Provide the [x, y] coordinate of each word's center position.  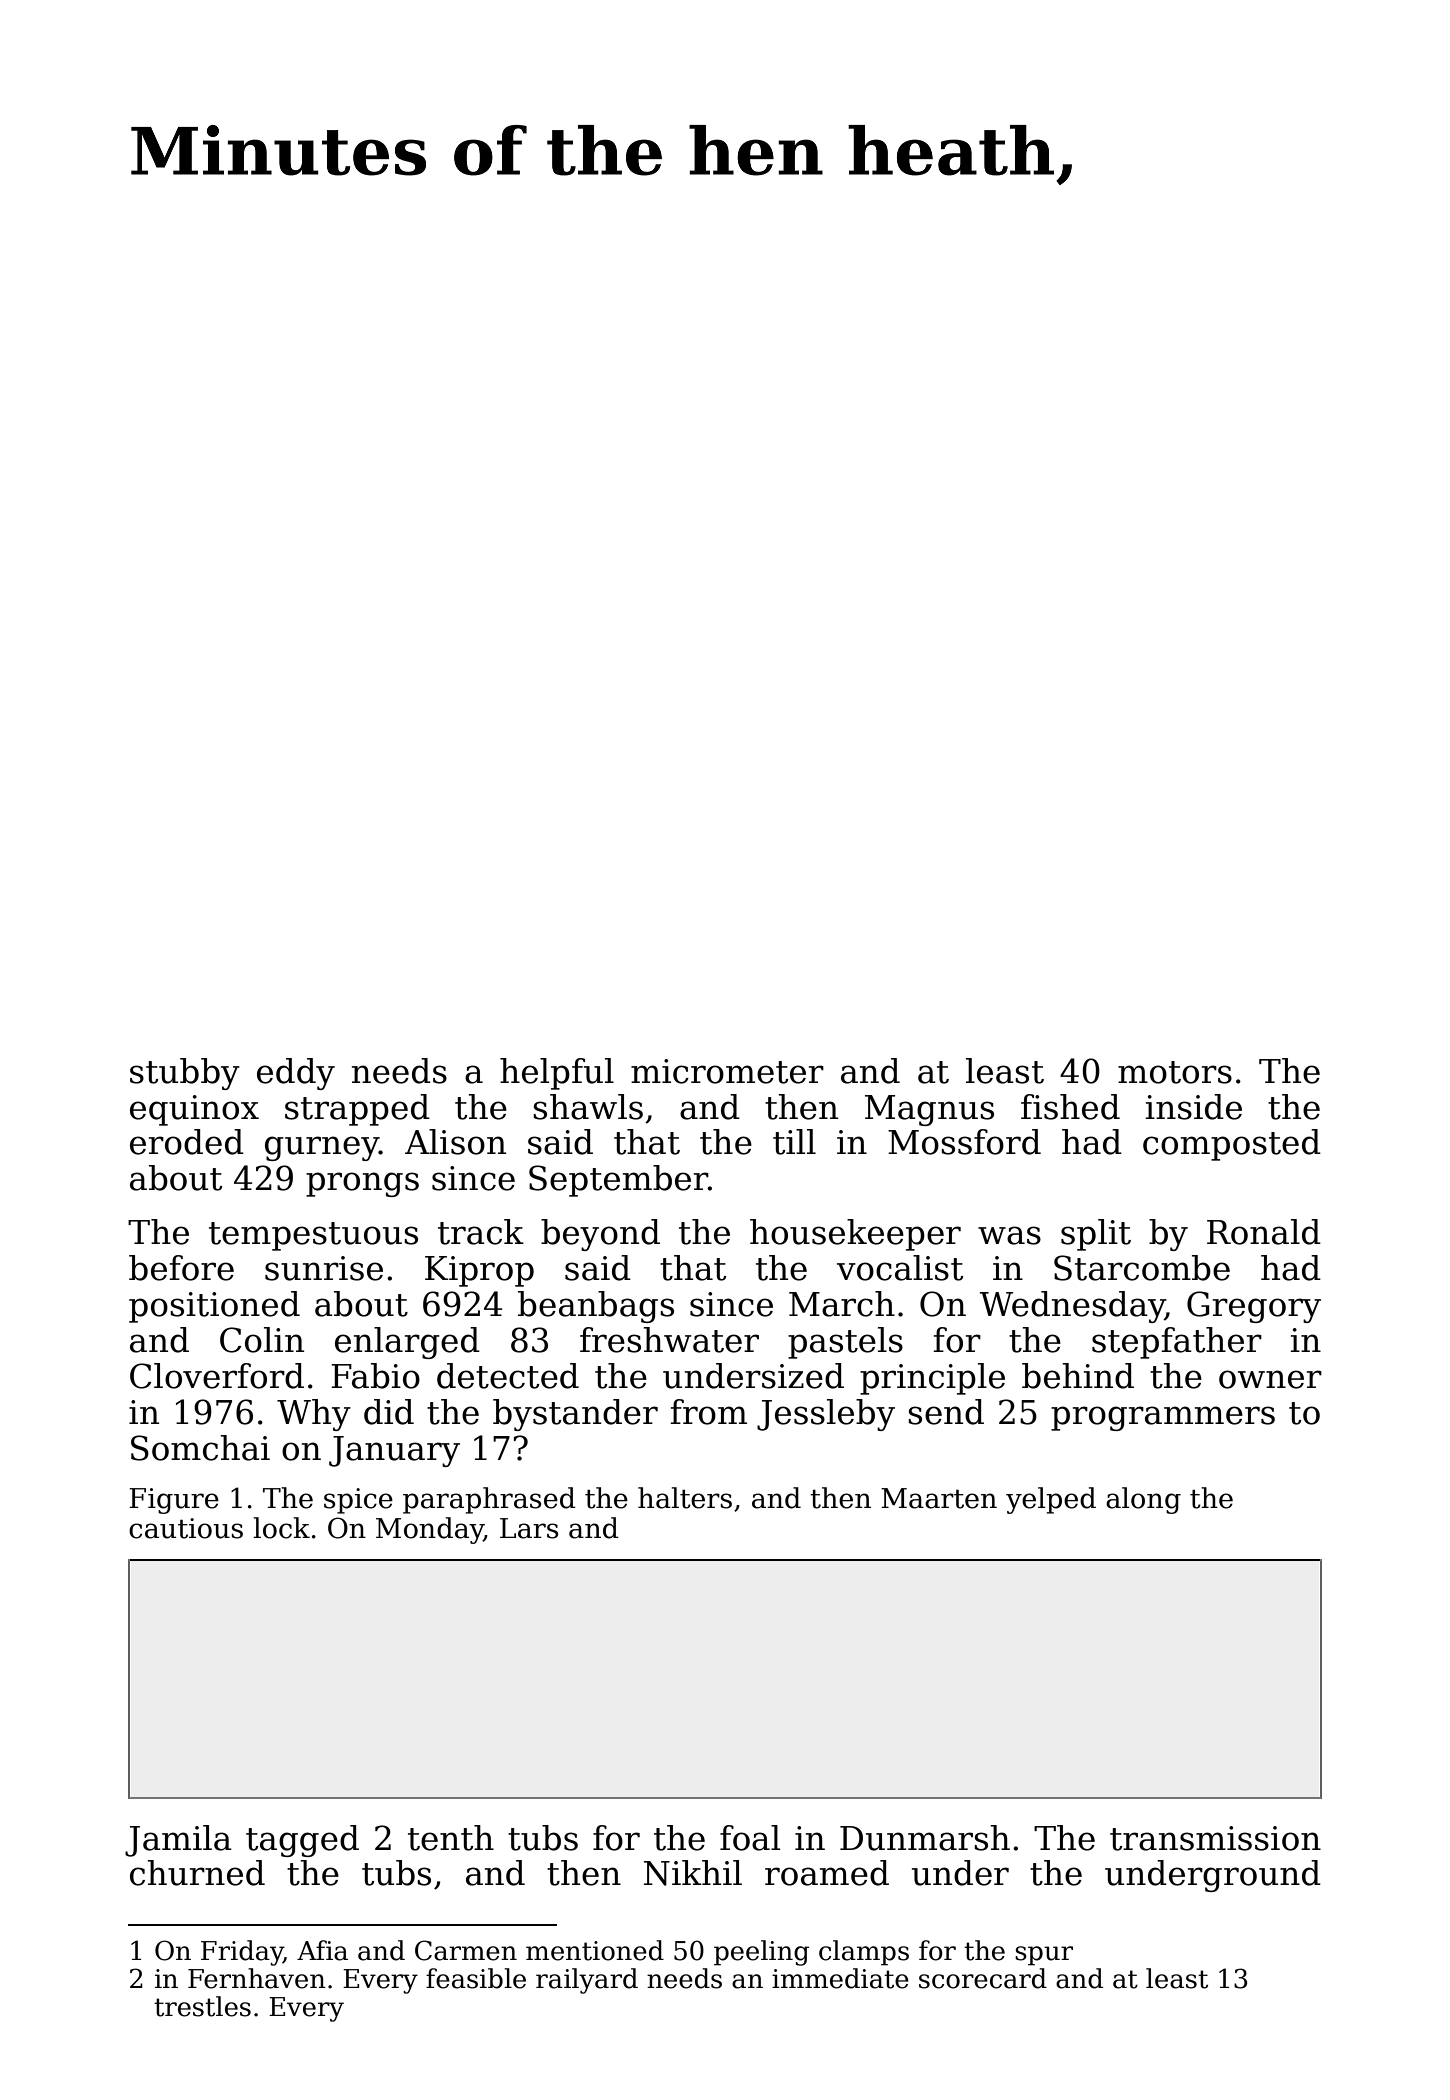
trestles [202, 2006]
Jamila [178, 1841]
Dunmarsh [925, 1838]
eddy [296, 1074]
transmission [1215, 1838]
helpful [557, 1074]
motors [1175, 1072]
